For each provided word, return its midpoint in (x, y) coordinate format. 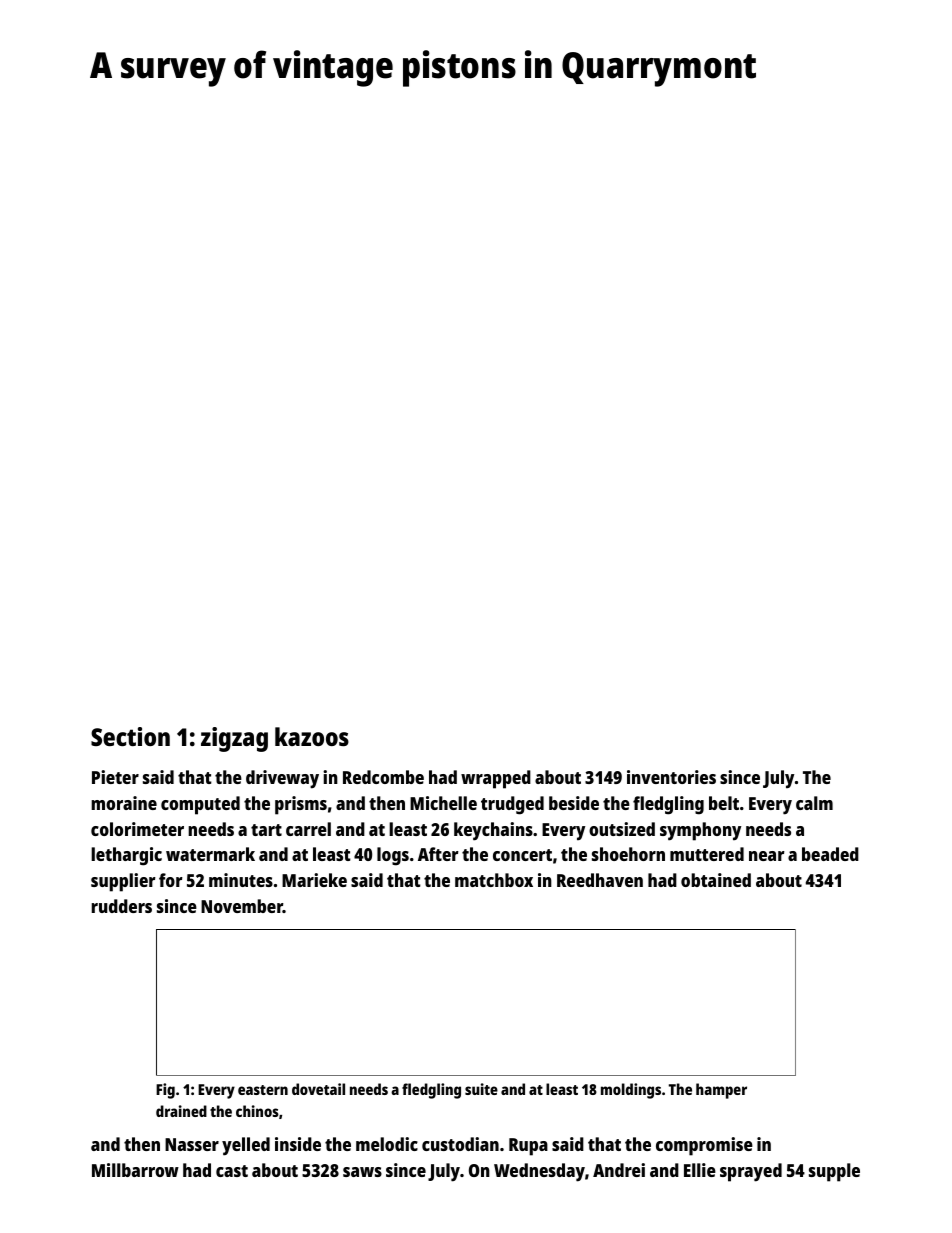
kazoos (312, 736)
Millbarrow (135, 1170)
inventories (671, 777)
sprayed (751, 1172)
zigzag (234, 739)
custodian (460, 1144)
